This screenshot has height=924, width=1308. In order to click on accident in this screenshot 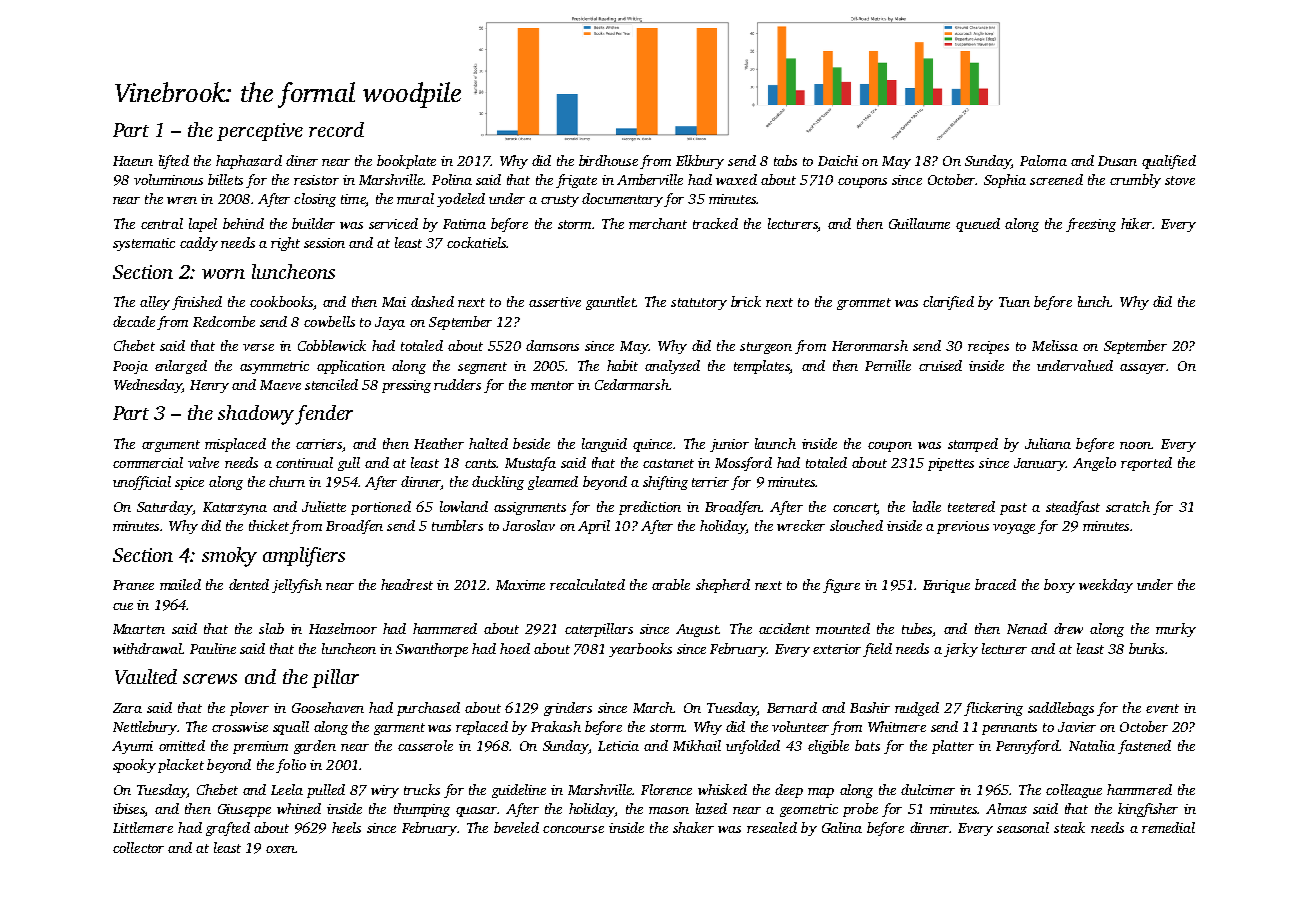, I will do `click(784, 628)`.
